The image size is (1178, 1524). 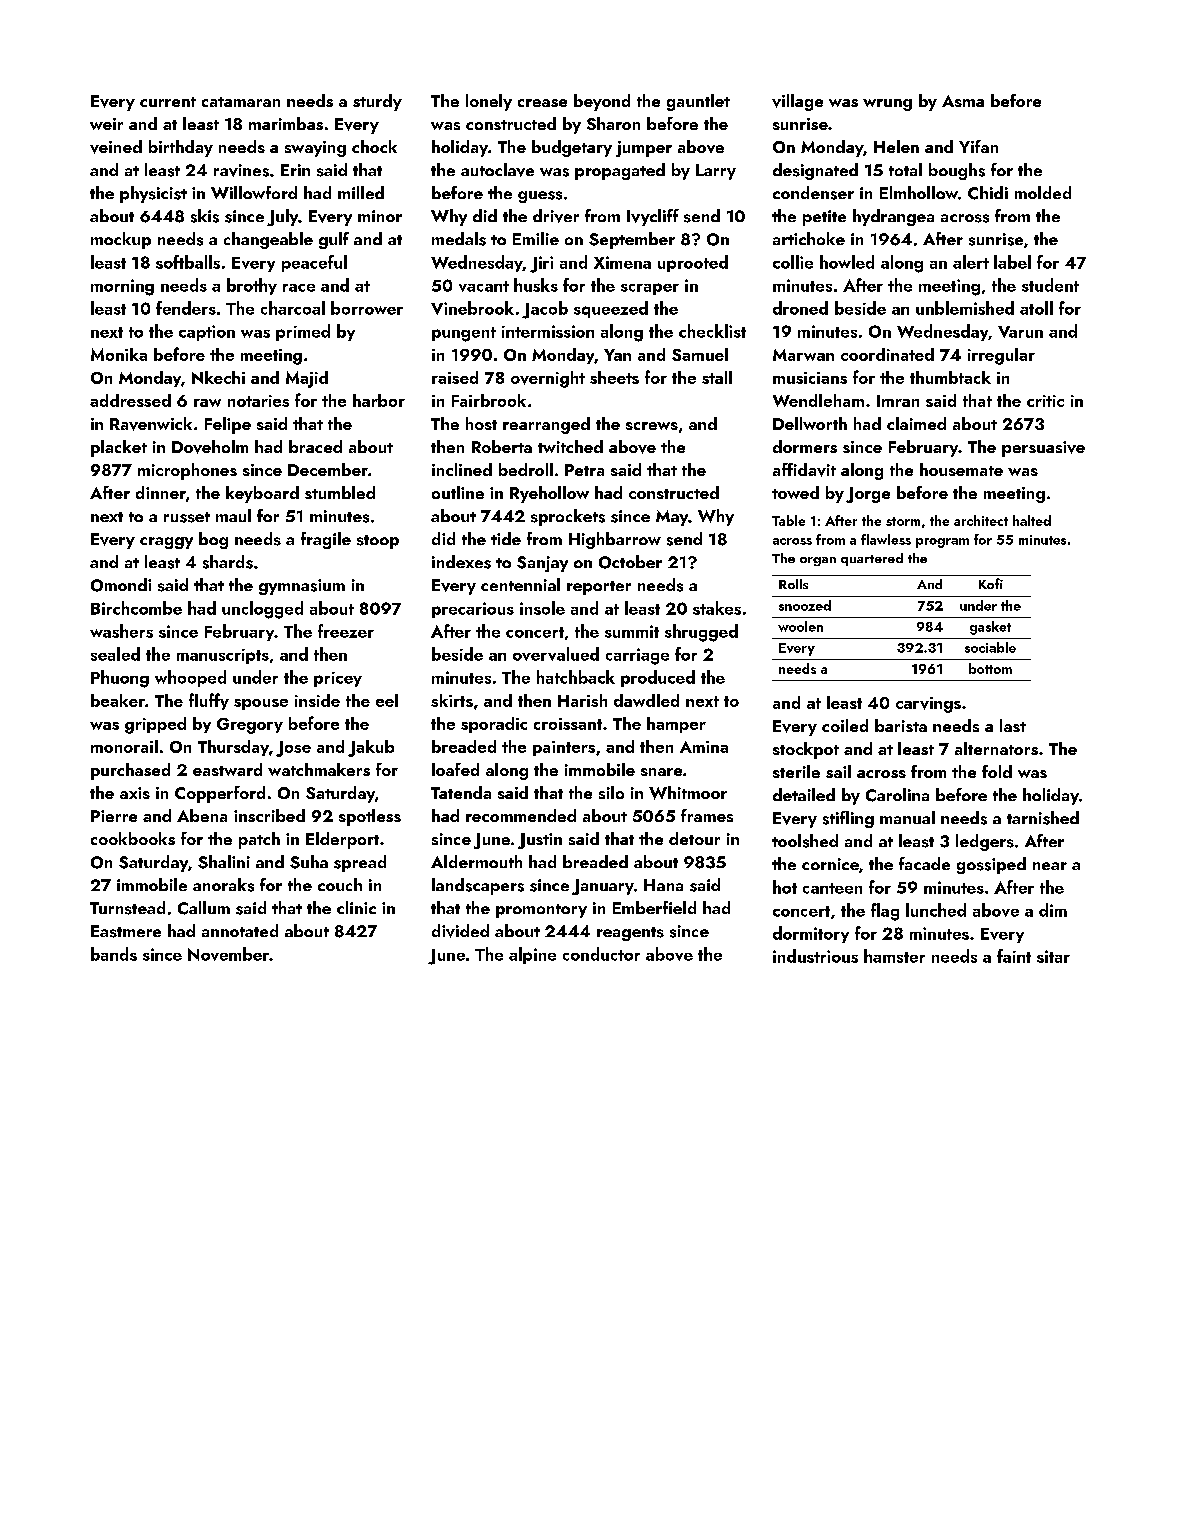 I want to click on irregular, so click(x=1001, y=356).
